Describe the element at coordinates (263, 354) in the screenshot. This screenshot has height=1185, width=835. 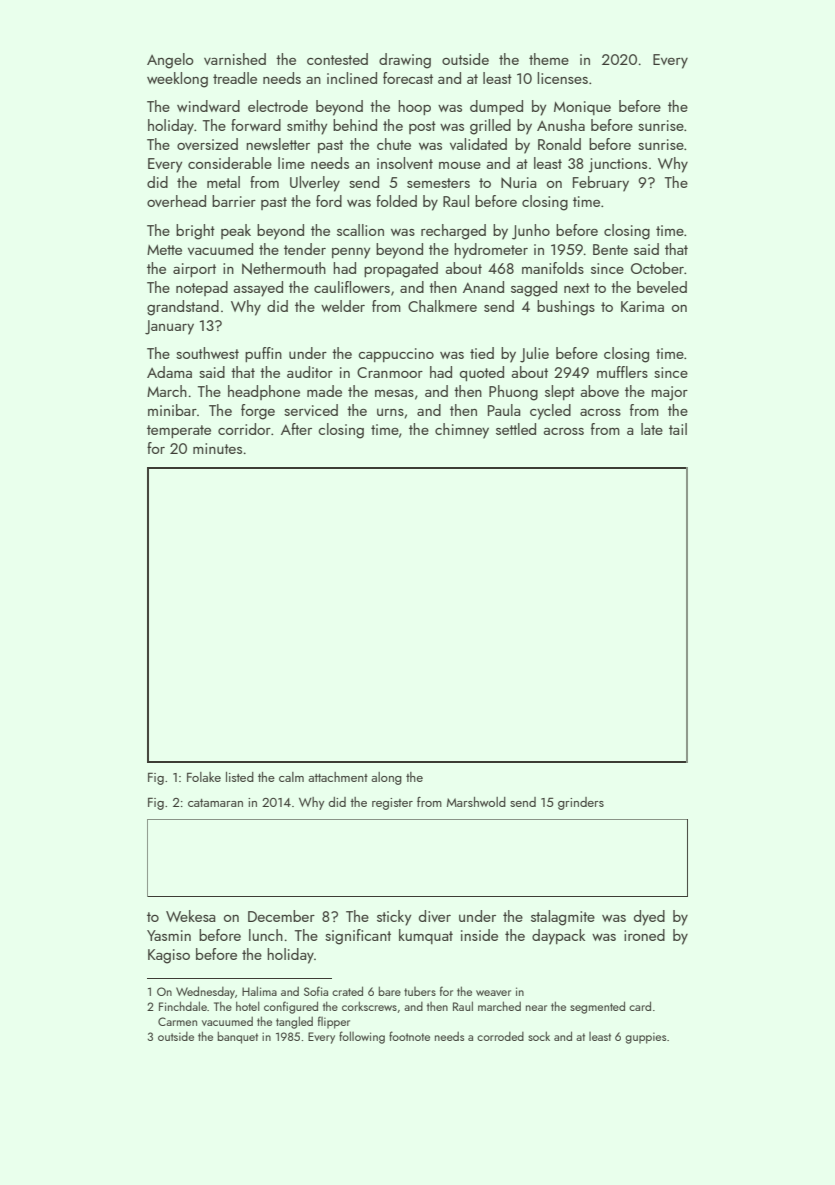
I see `puffin` at that location.
